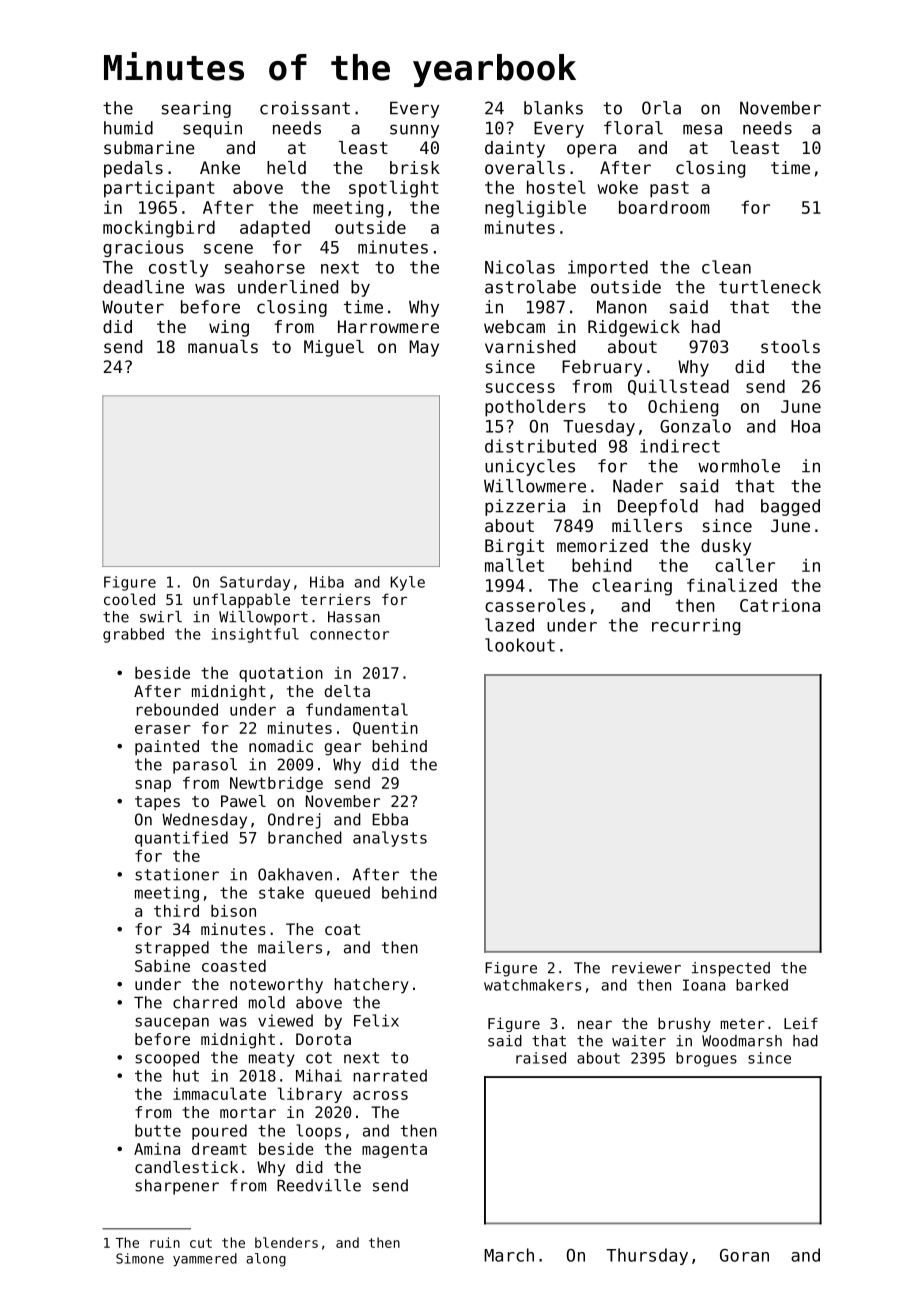  I want to click on Catriona, so click(780, 605).
